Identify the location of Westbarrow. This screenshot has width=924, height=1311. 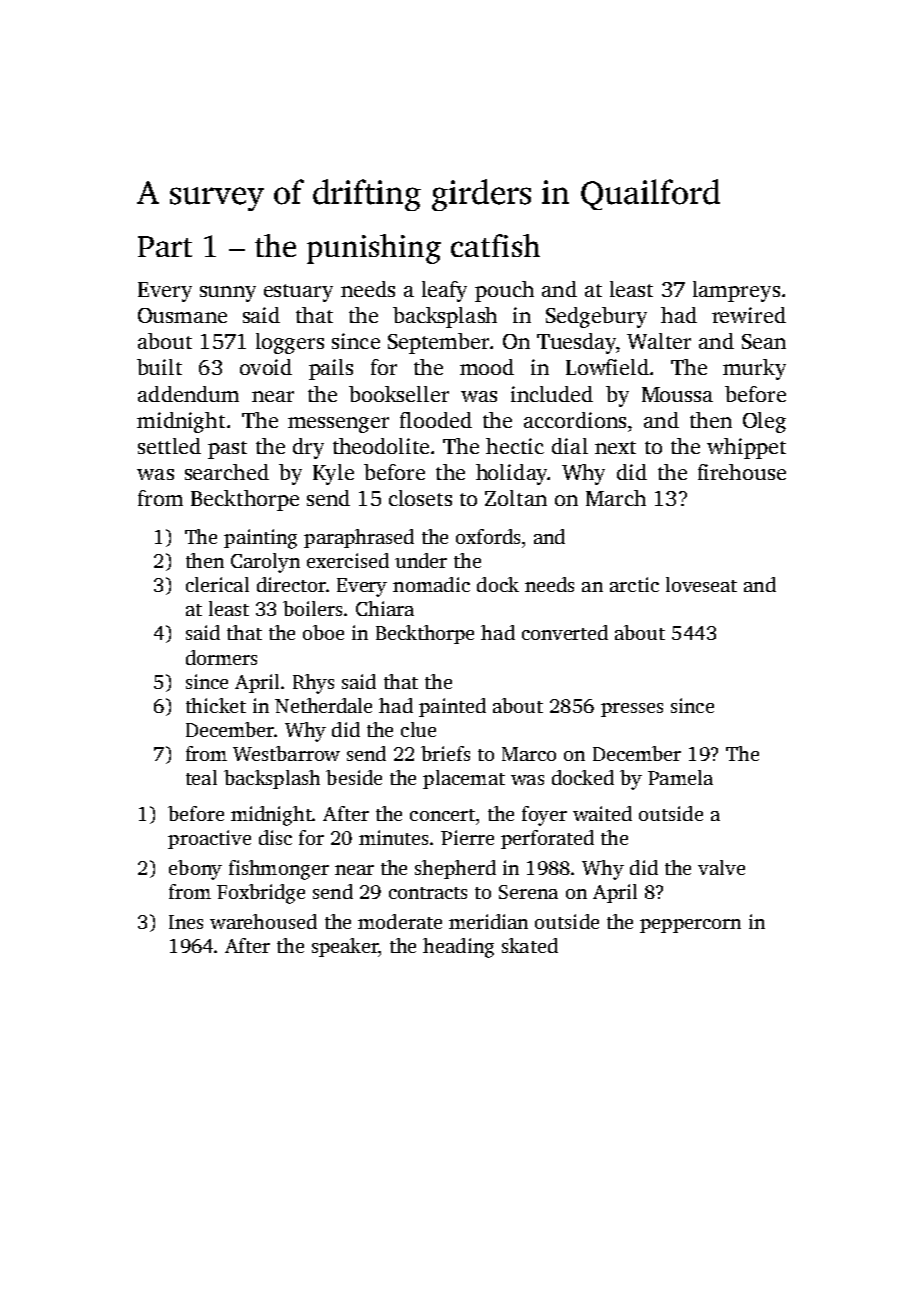
(286, 753).
